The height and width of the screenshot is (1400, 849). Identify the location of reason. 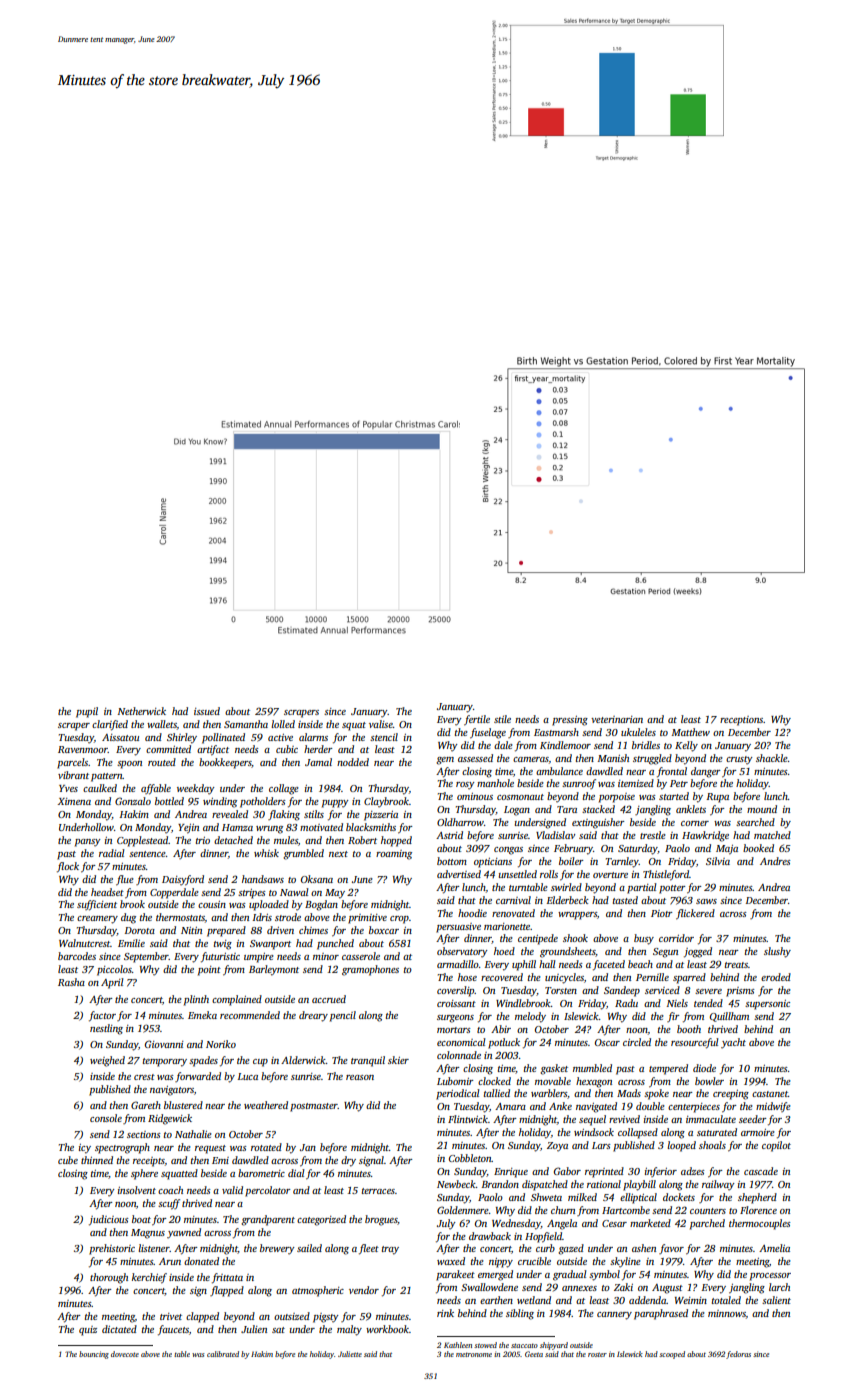
(360, 1077).
